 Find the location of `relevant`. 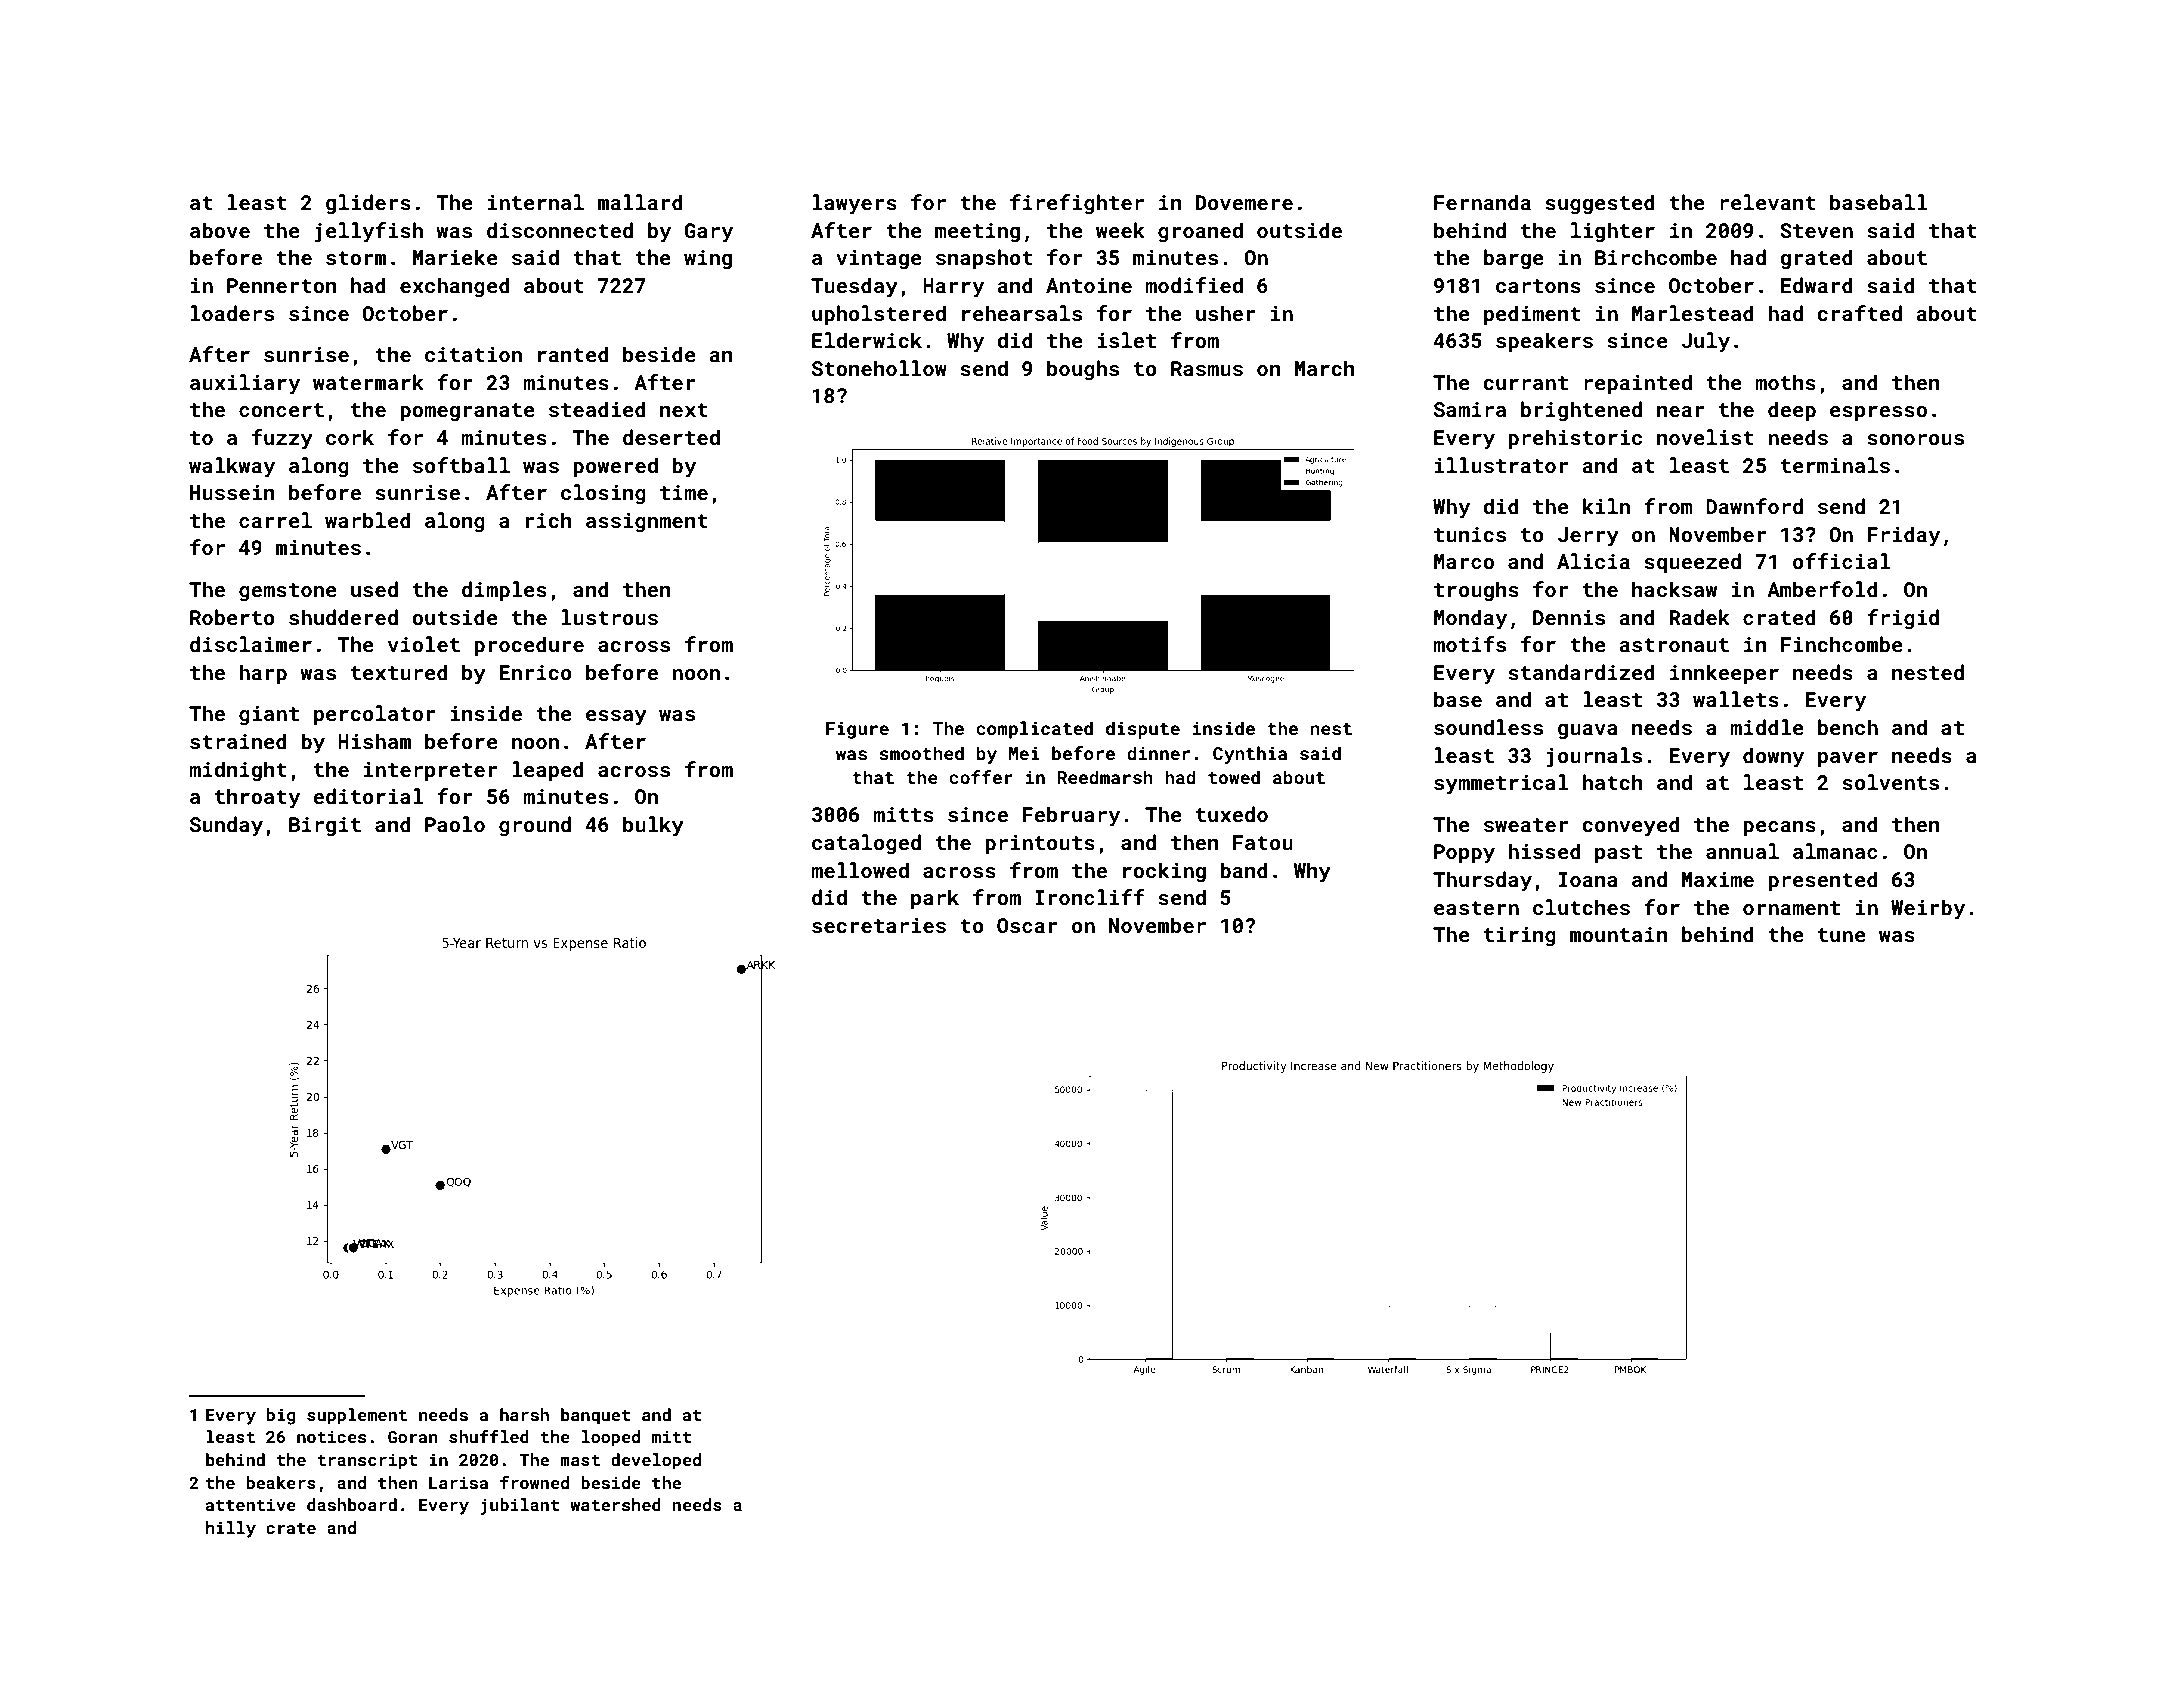

relevant is located at coordinates (1768, 202).
